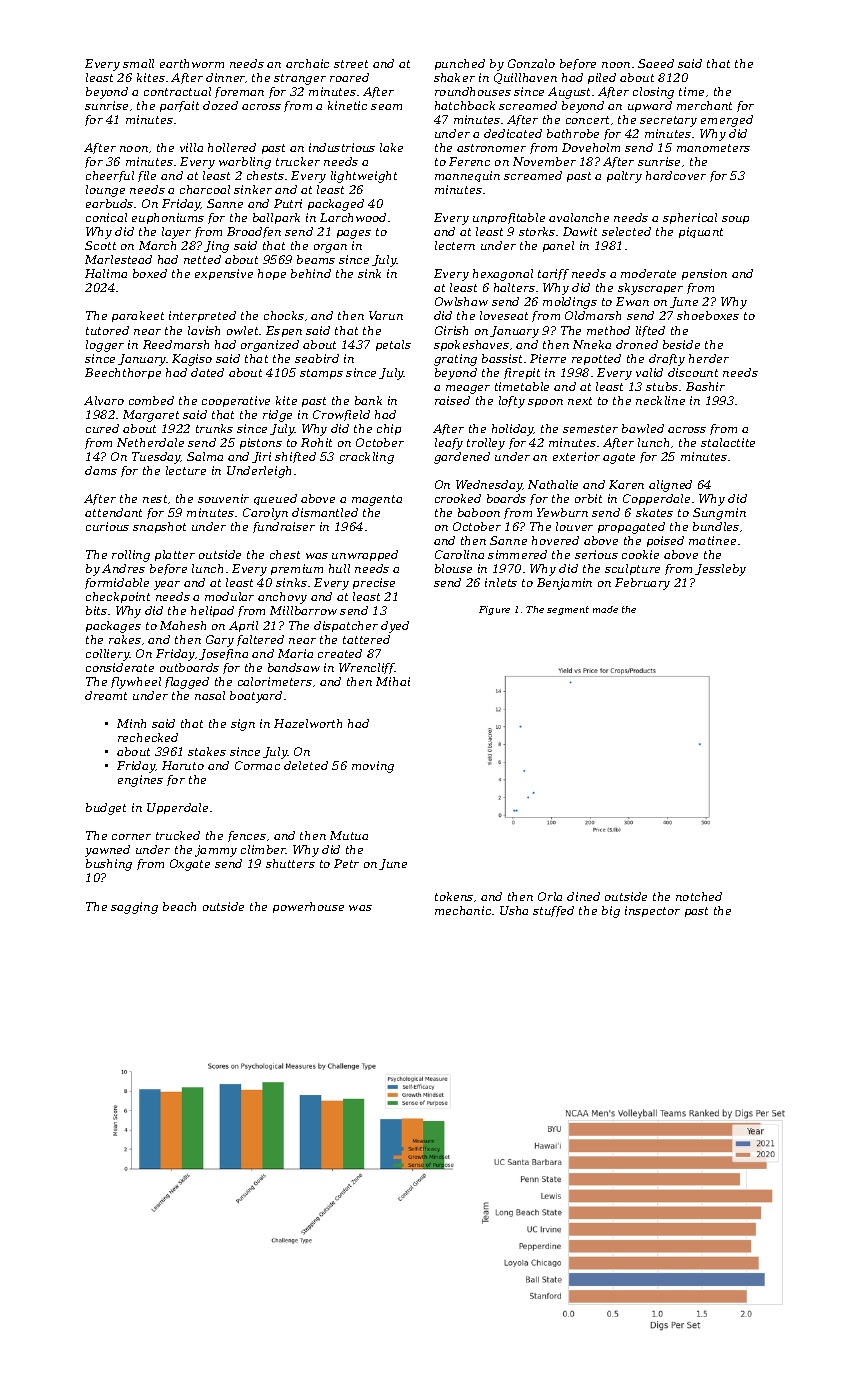 This page has width=849, height=1400. Describe the element at coordinates (373, 767) in the page. I see `moving` at that location.
